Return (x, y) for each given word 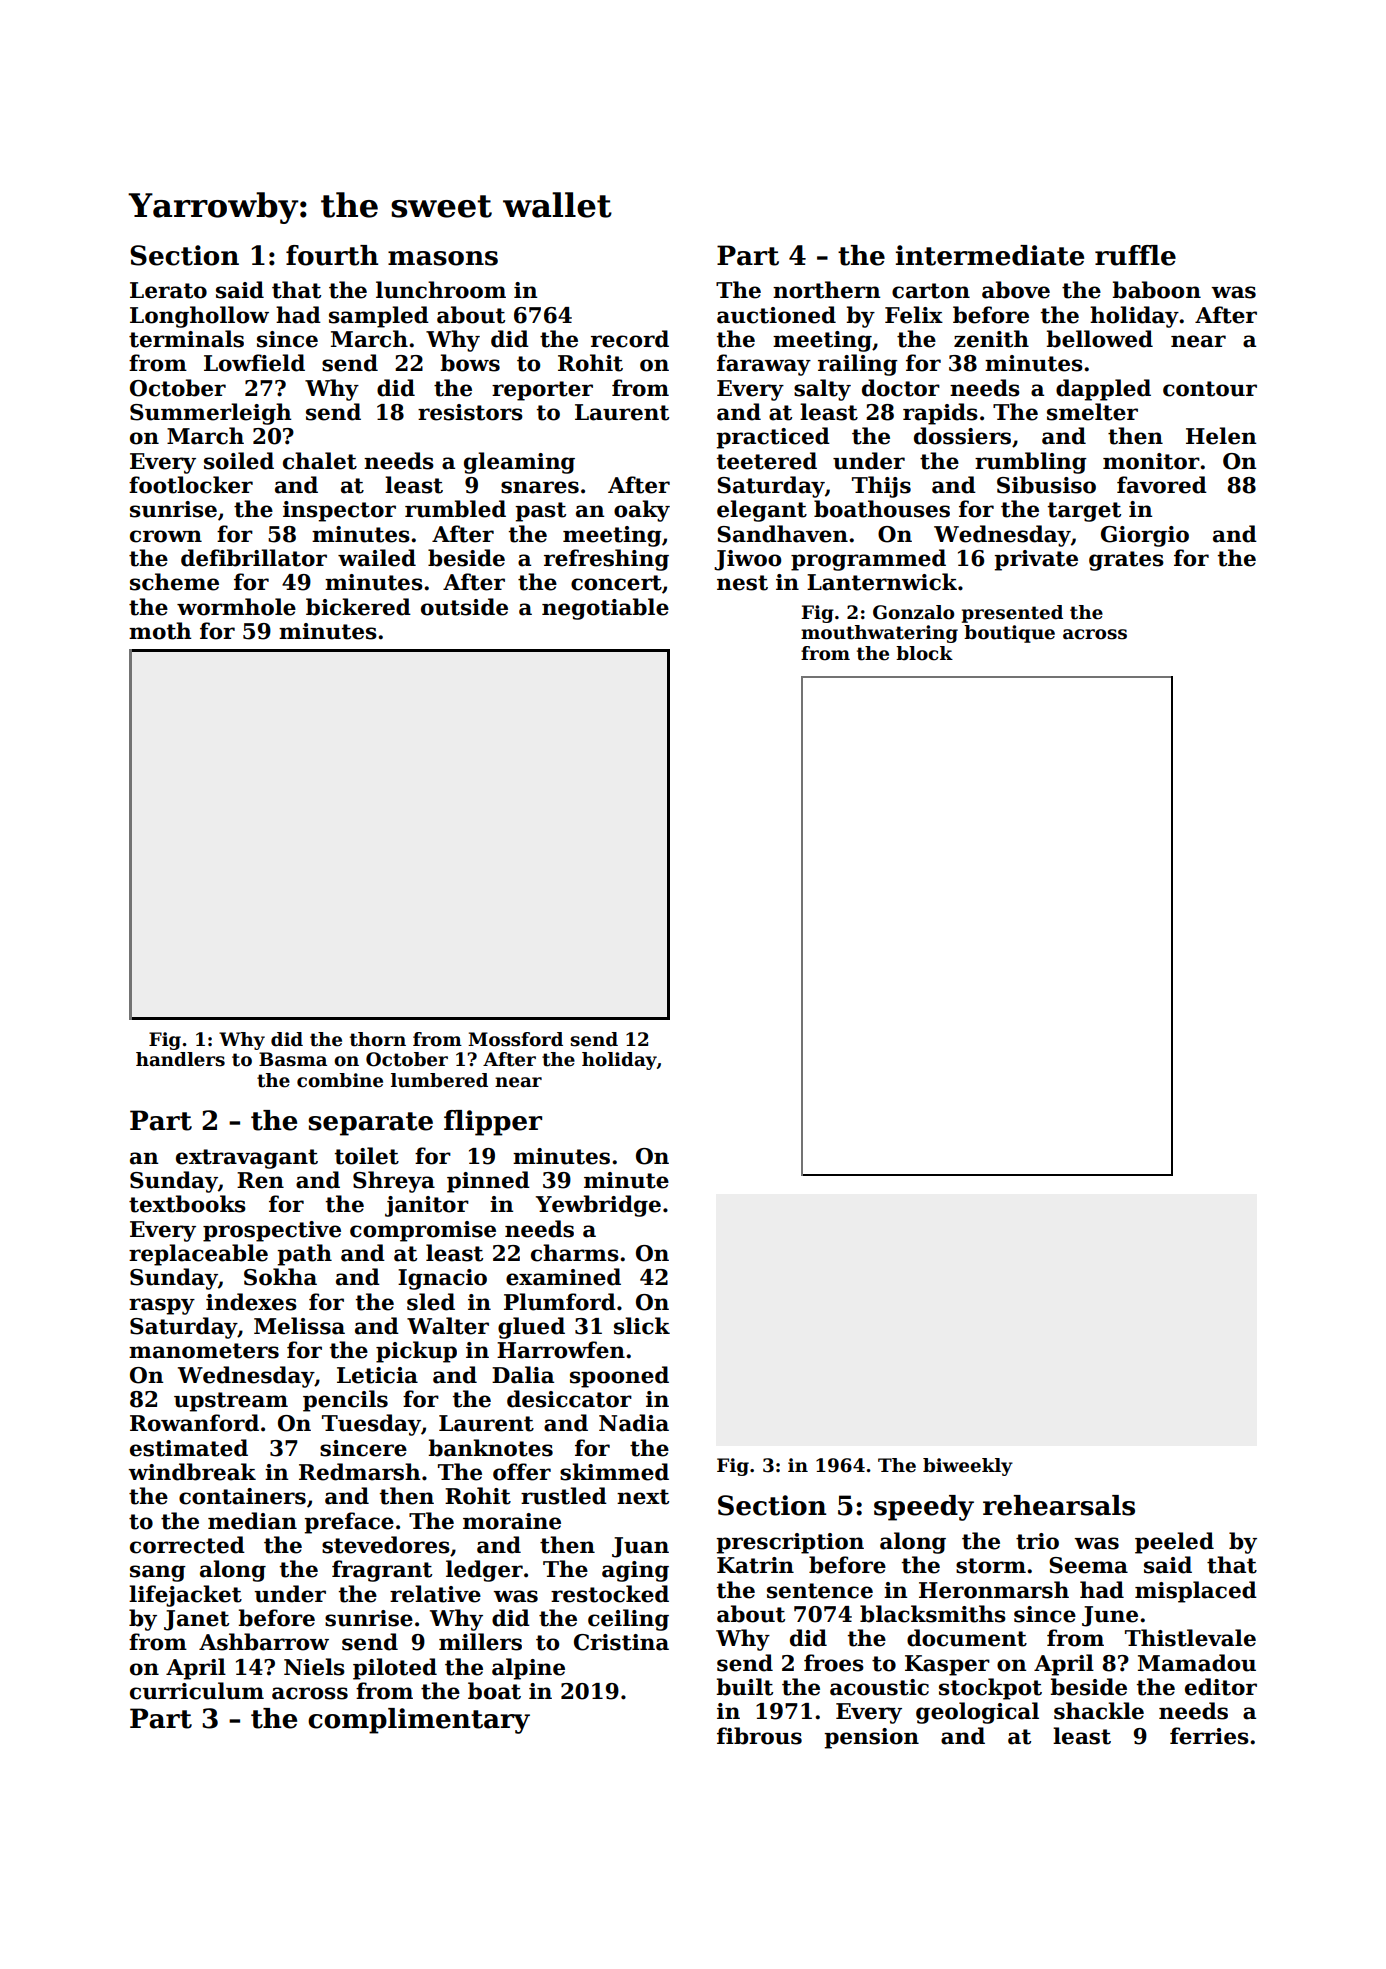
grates (1126, 561)
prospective (272, 1231)
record (630, 339)
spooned (619, 1377)
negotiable (605, 609)
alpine (528, 1669)
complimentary (419, 1721)
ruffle (1135, 255)
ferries (1209, 1736)
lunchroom (441, 290)
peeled (1174, 1543)
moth (160, 631)
